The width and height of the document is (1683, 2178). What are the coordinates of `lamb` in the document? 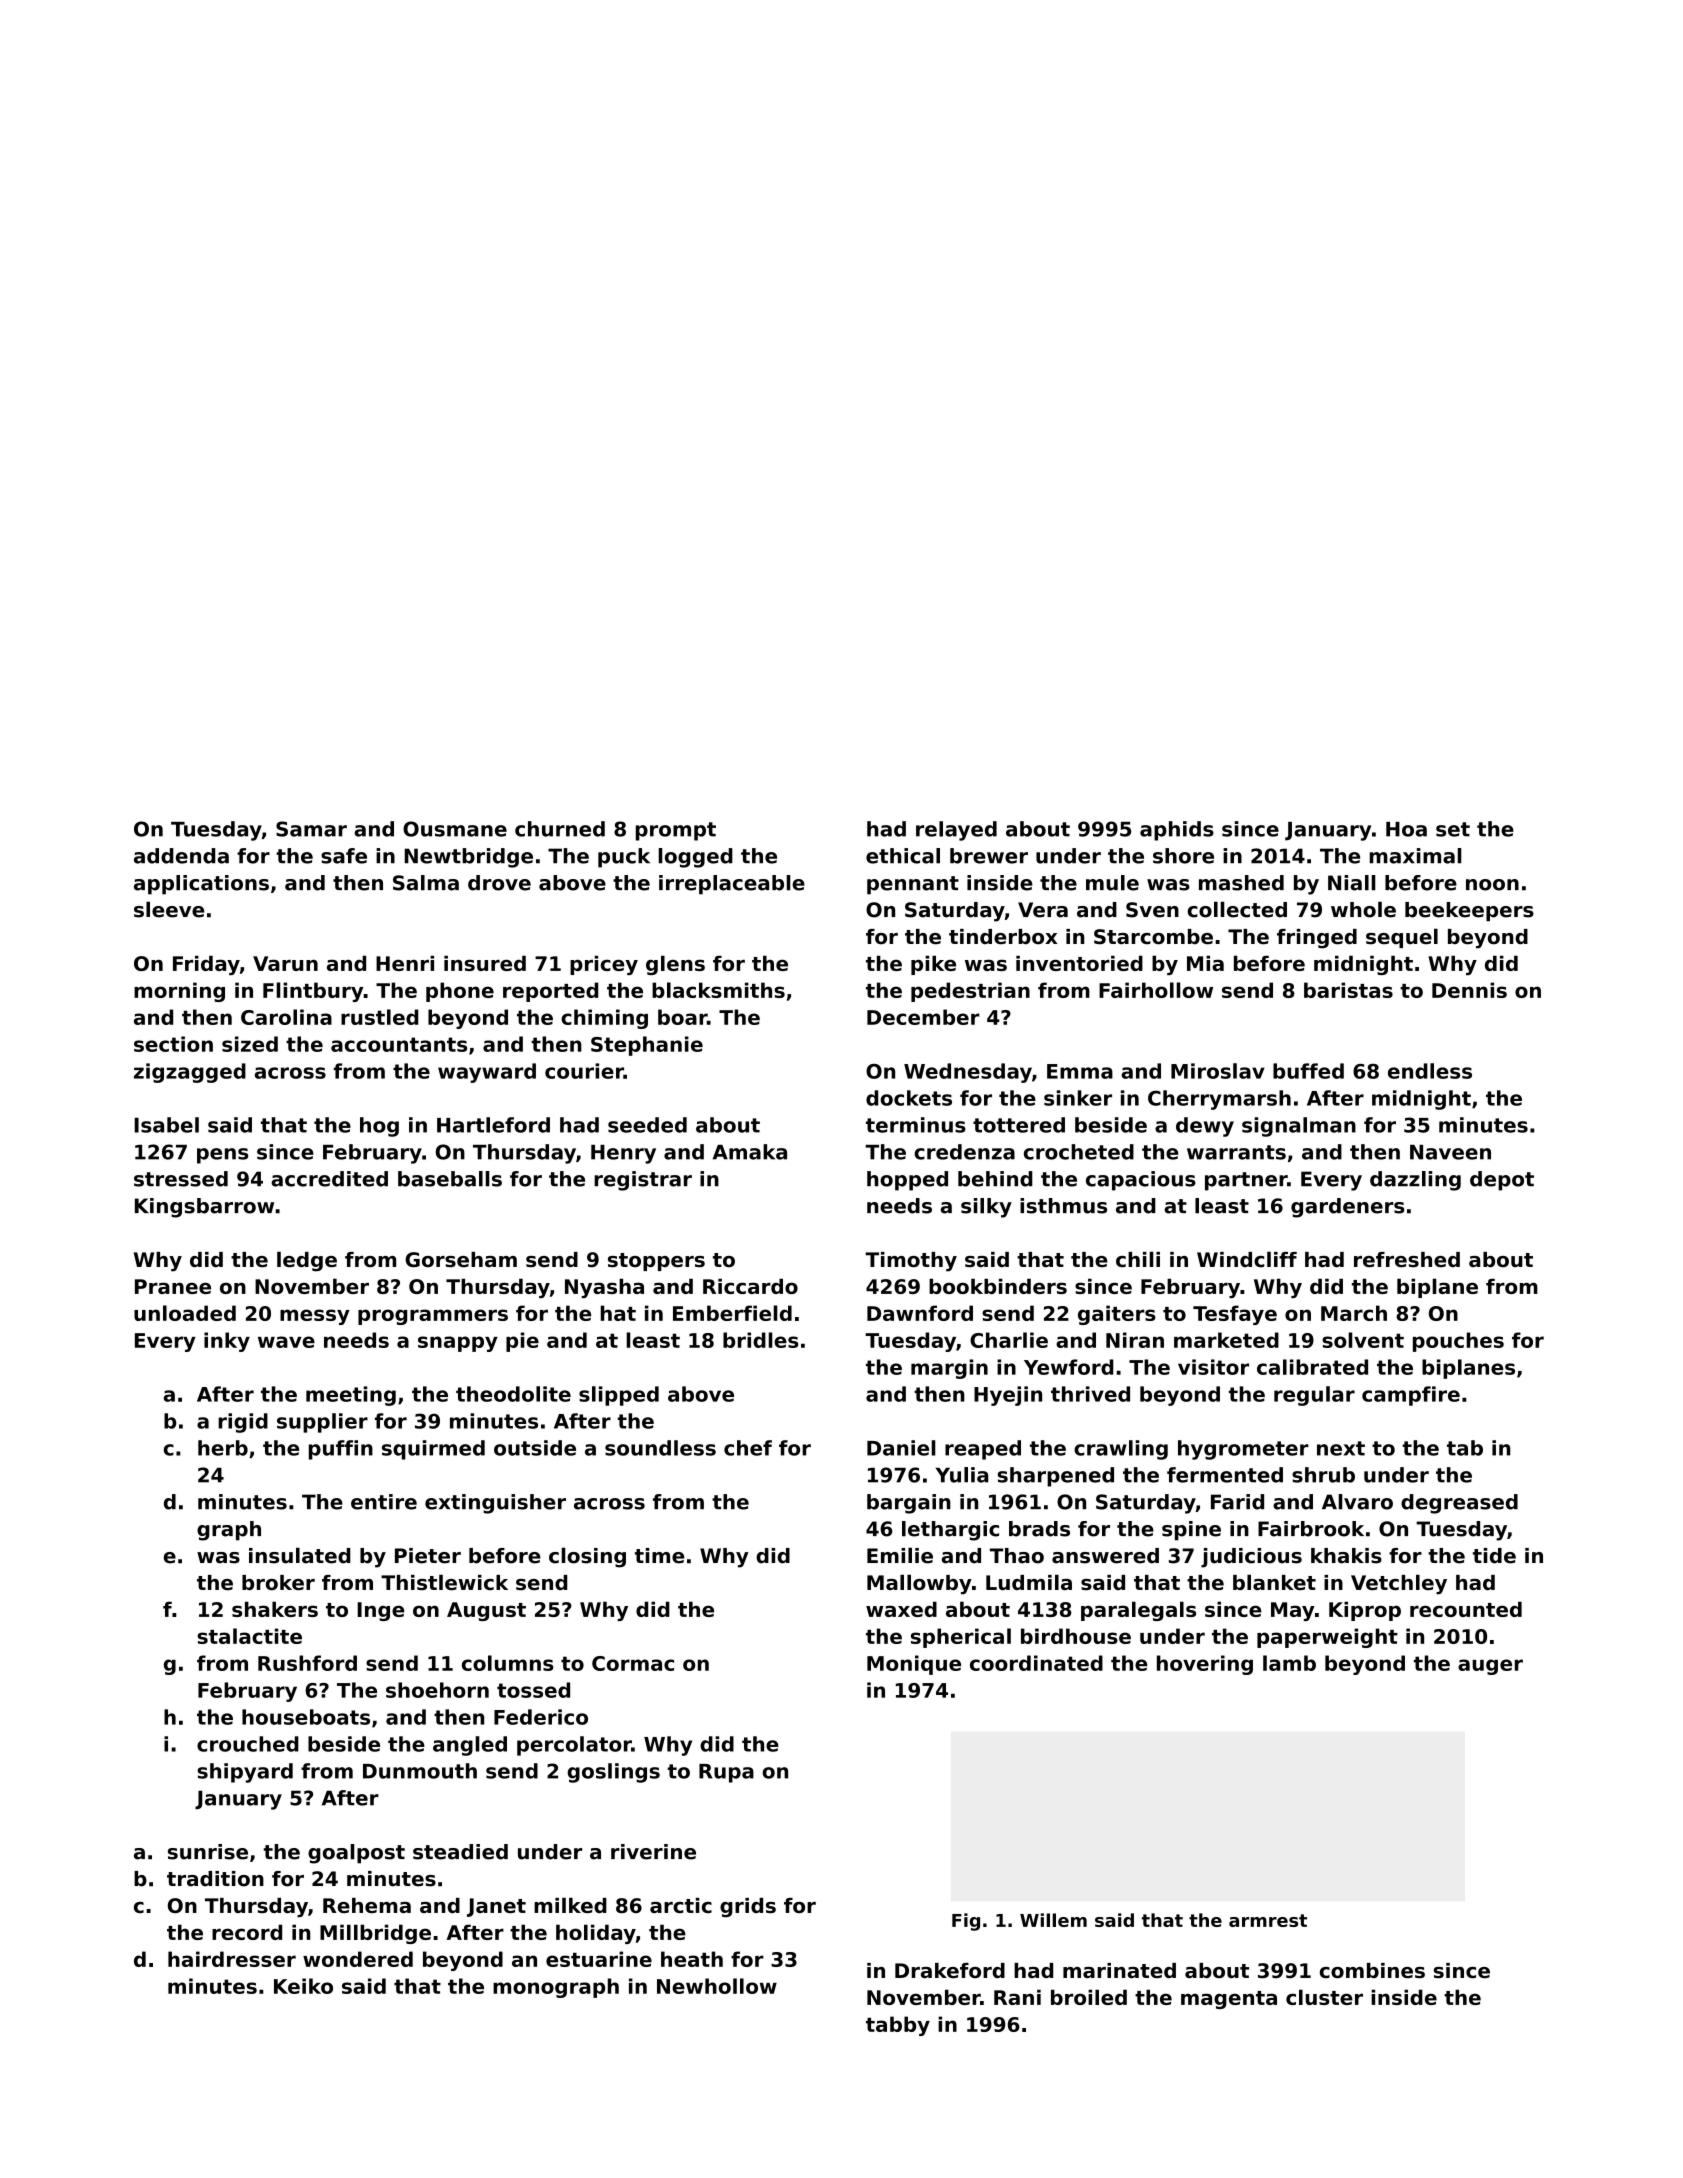 It's located at (1289, 1663).
